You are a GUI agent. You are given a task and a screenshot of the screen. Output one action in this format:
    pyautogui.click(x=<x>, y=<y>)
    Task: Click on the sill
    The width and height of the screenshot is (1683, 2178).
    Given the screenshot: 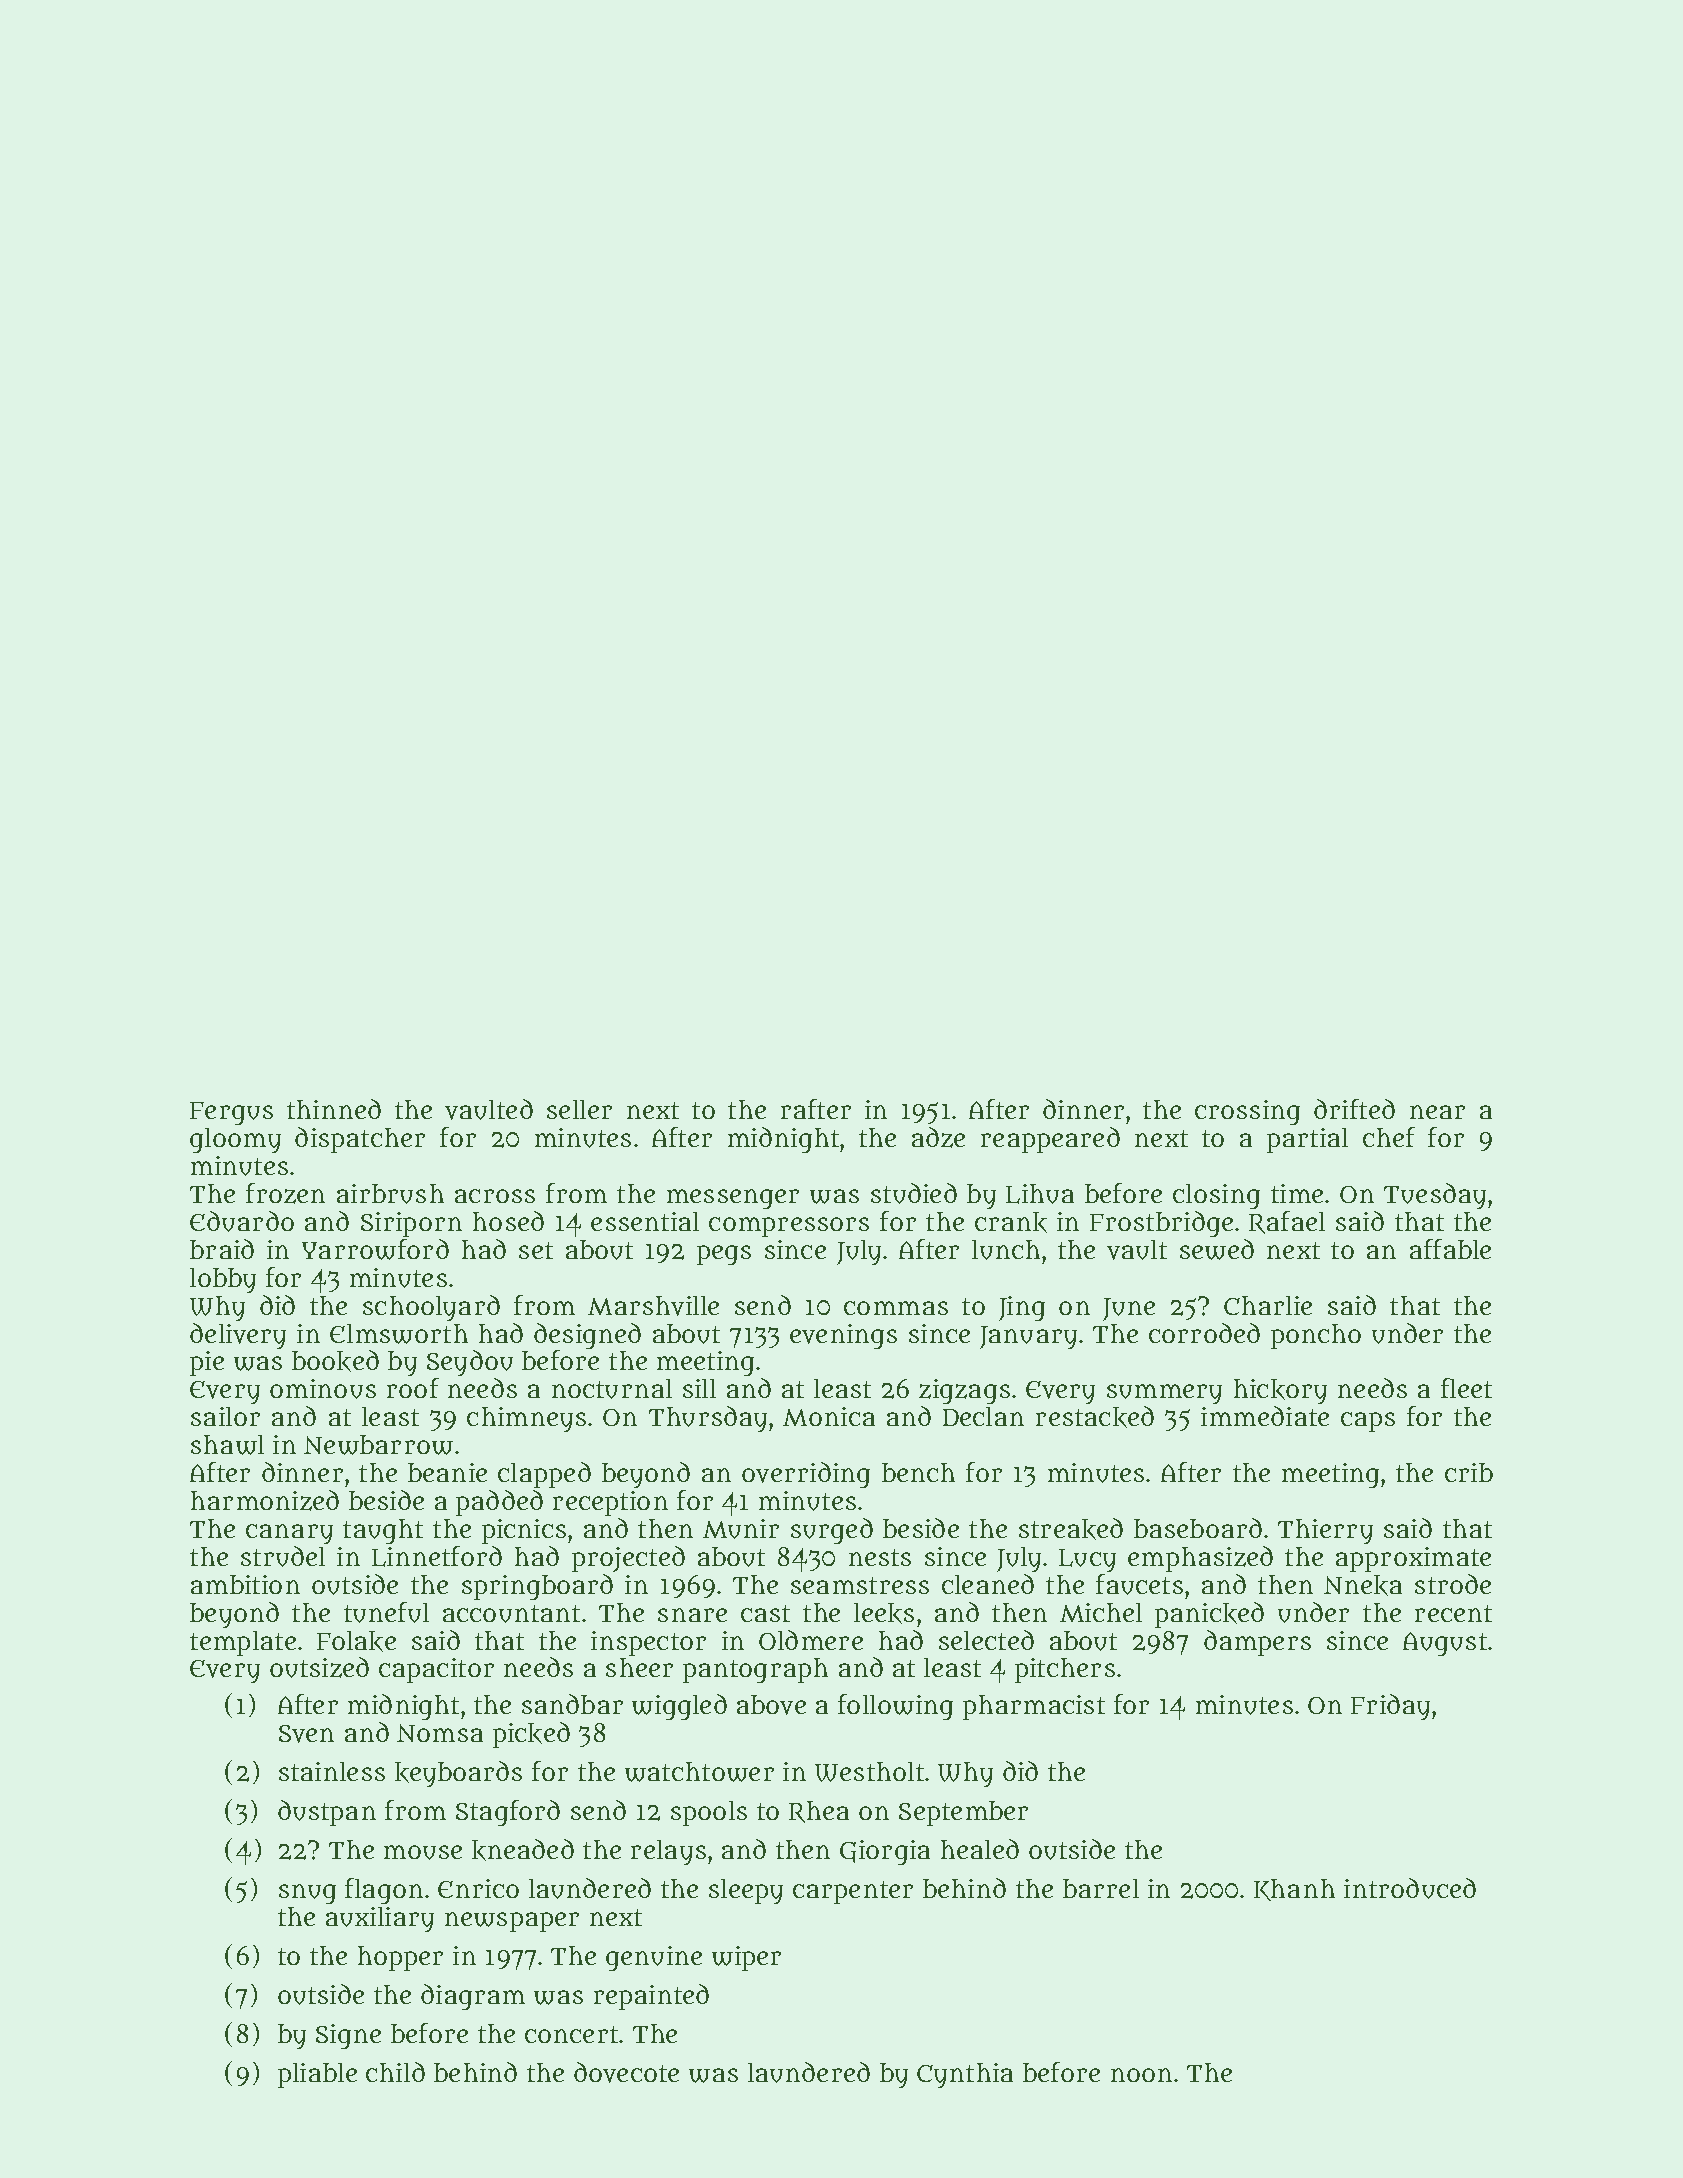 What is the action you would take?
    pyautogui.click(x=699, y=1388)
